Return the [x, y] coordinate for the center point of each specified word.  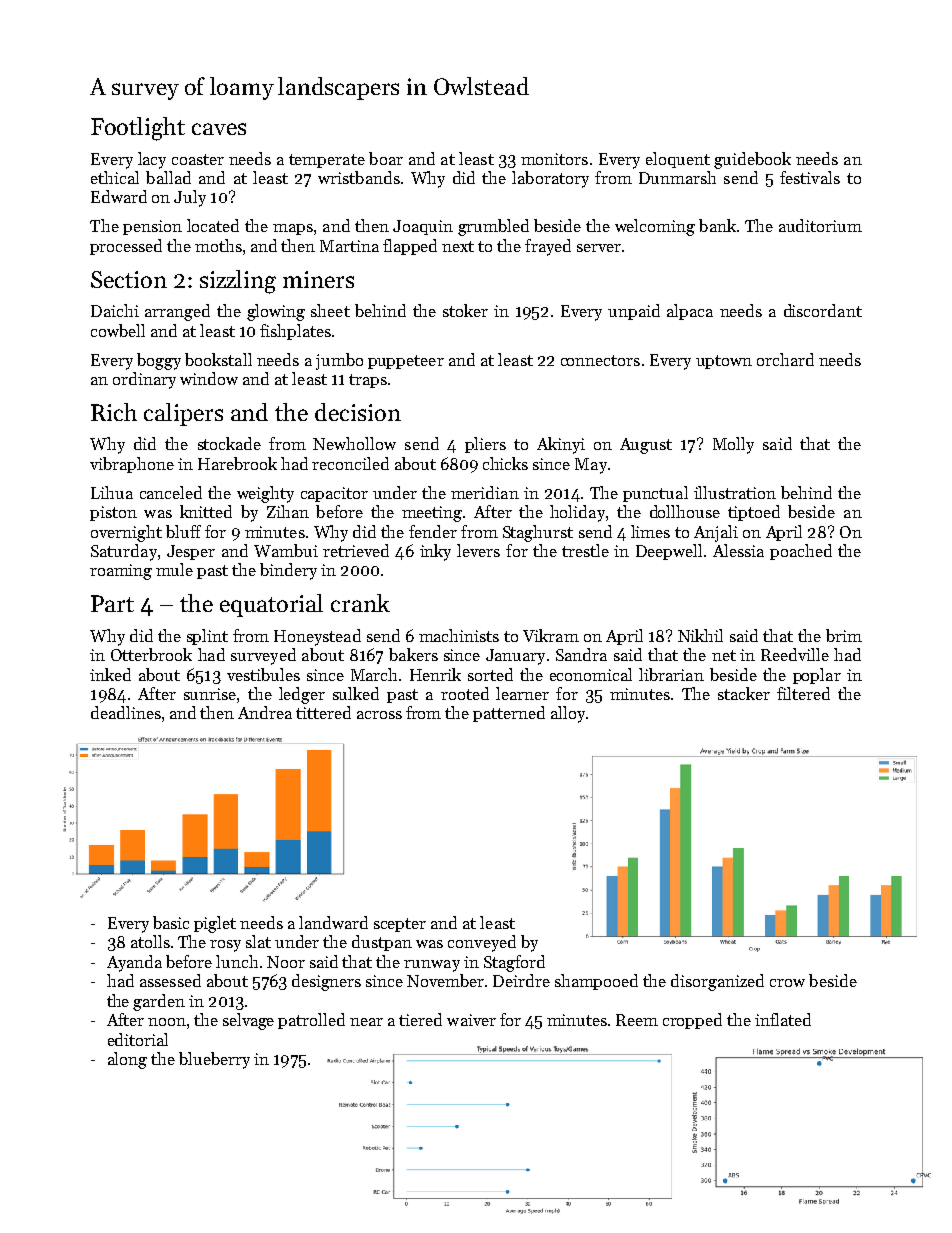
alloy [568, 714]
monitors [554, 159]
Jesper [191, 552]
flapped [410, 247]
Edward [119, 196]
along [127, 1060]
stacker [744, 693]
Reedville [795, 654]
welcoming [655, 227]
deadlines [126, 712]
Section [129, 279]
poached [801, 552]
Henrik [435, 674]
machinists [459, 635]
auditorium [820, 225]
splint [207, 637]
